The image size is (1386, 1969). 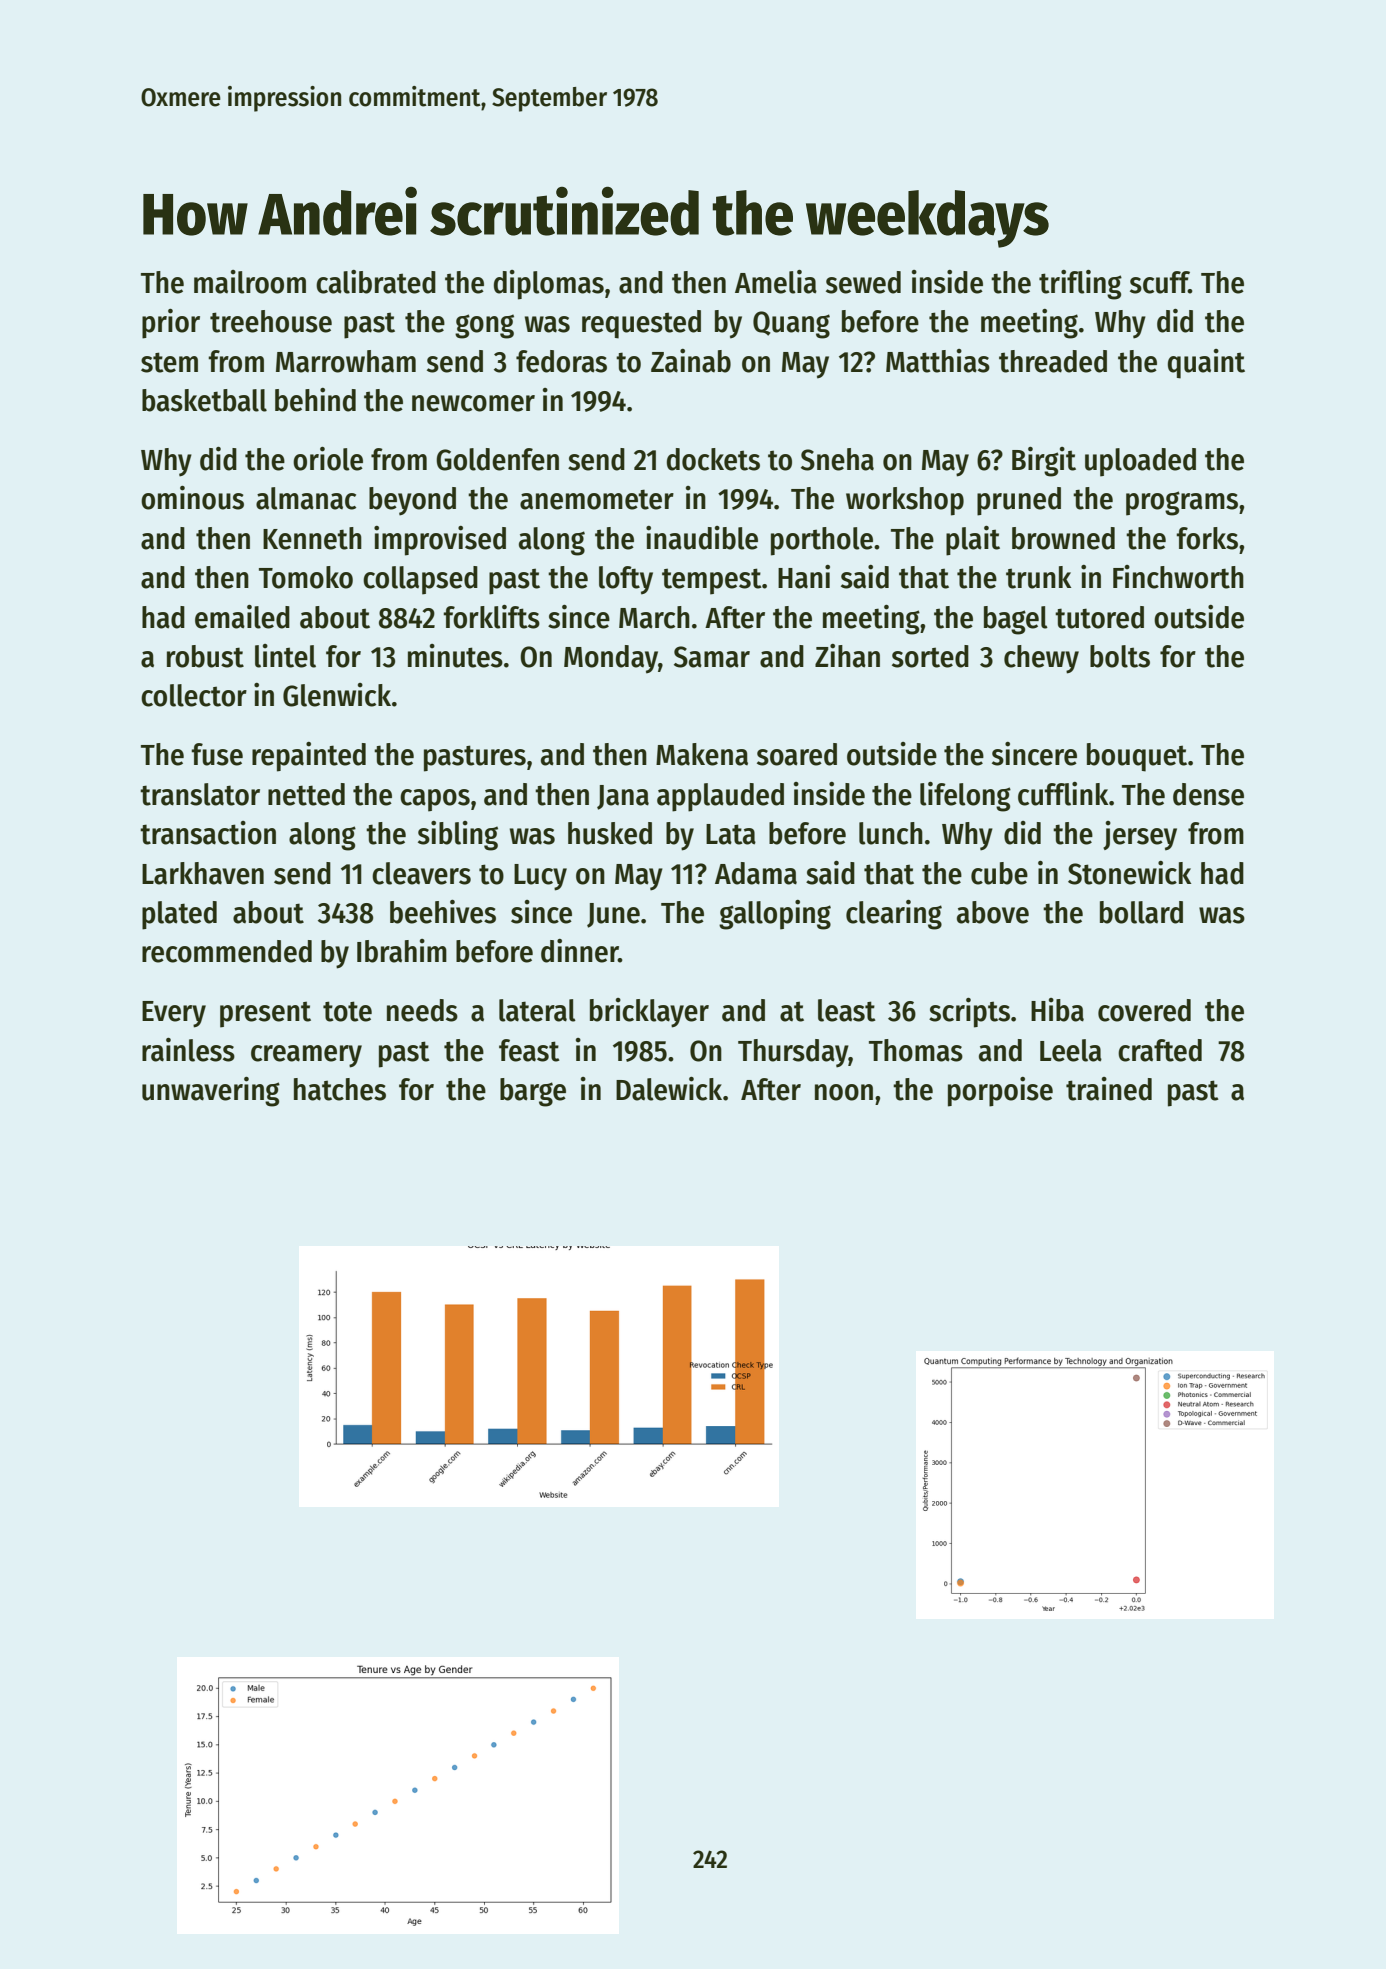 I want to click on dense, so click(x=1208, y=794).
